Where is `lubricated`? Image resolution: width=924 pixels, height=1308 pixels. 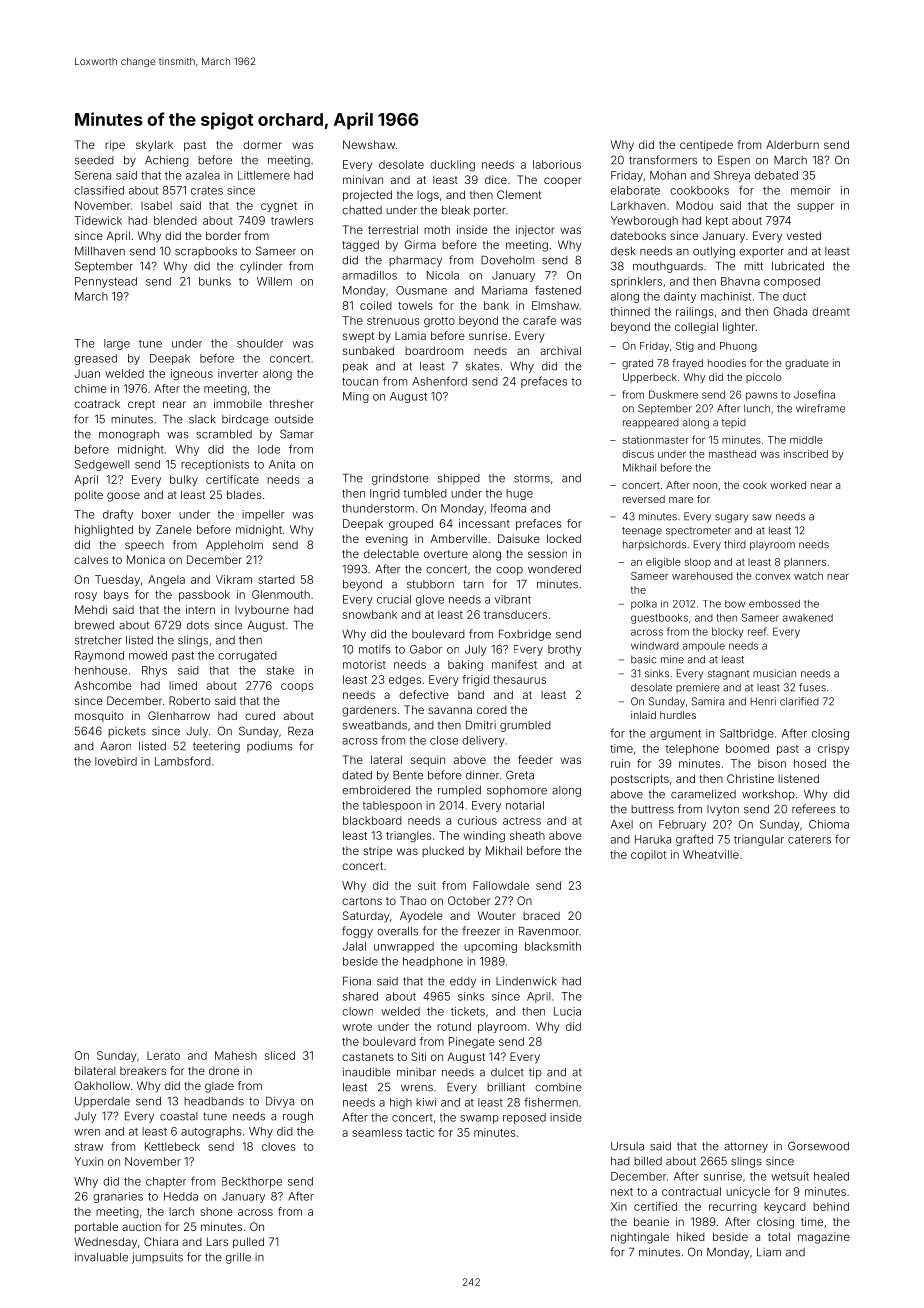 lubricated is located at coordinates (798, 266).
